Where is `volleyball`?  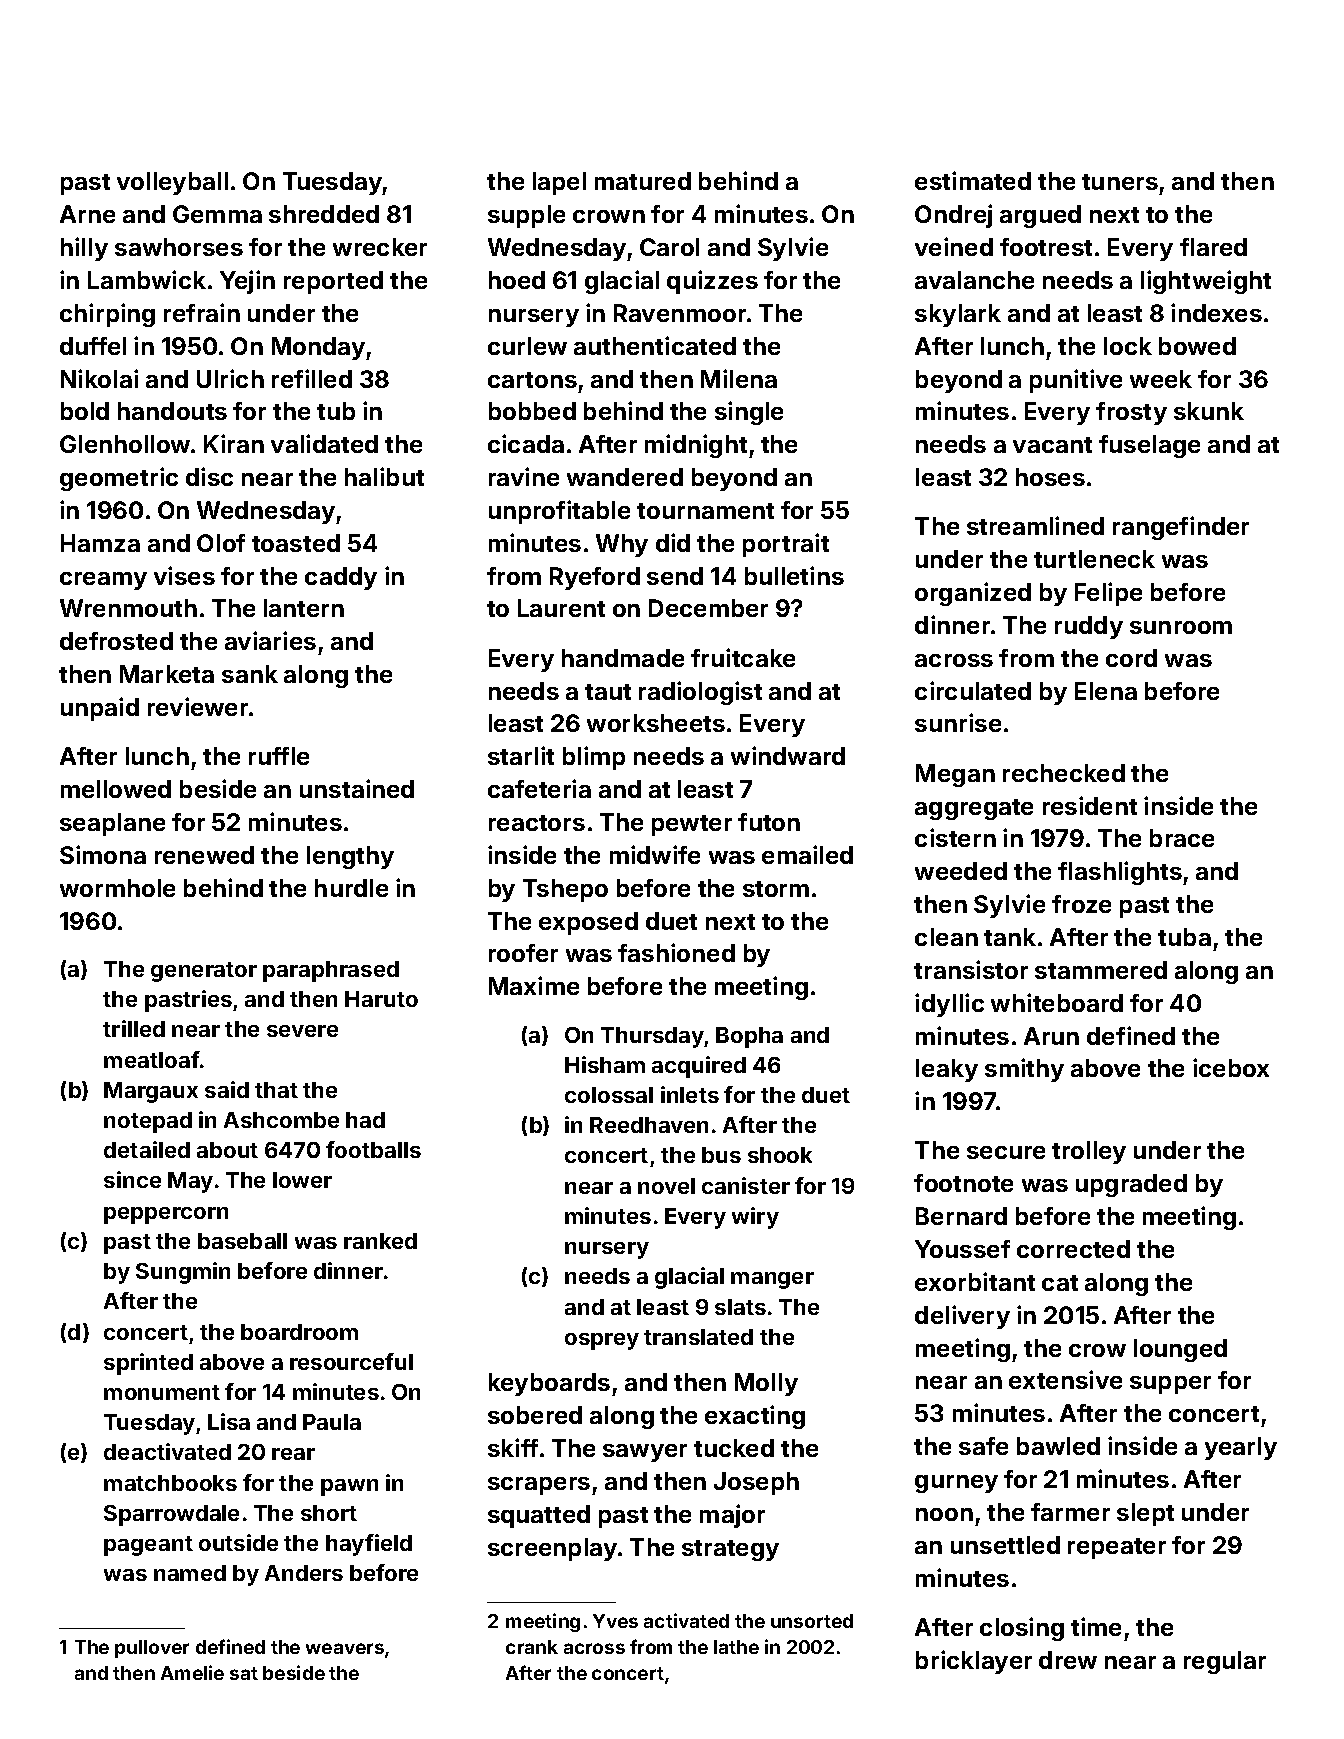 volleyball is located at coordinates (172, 183).
